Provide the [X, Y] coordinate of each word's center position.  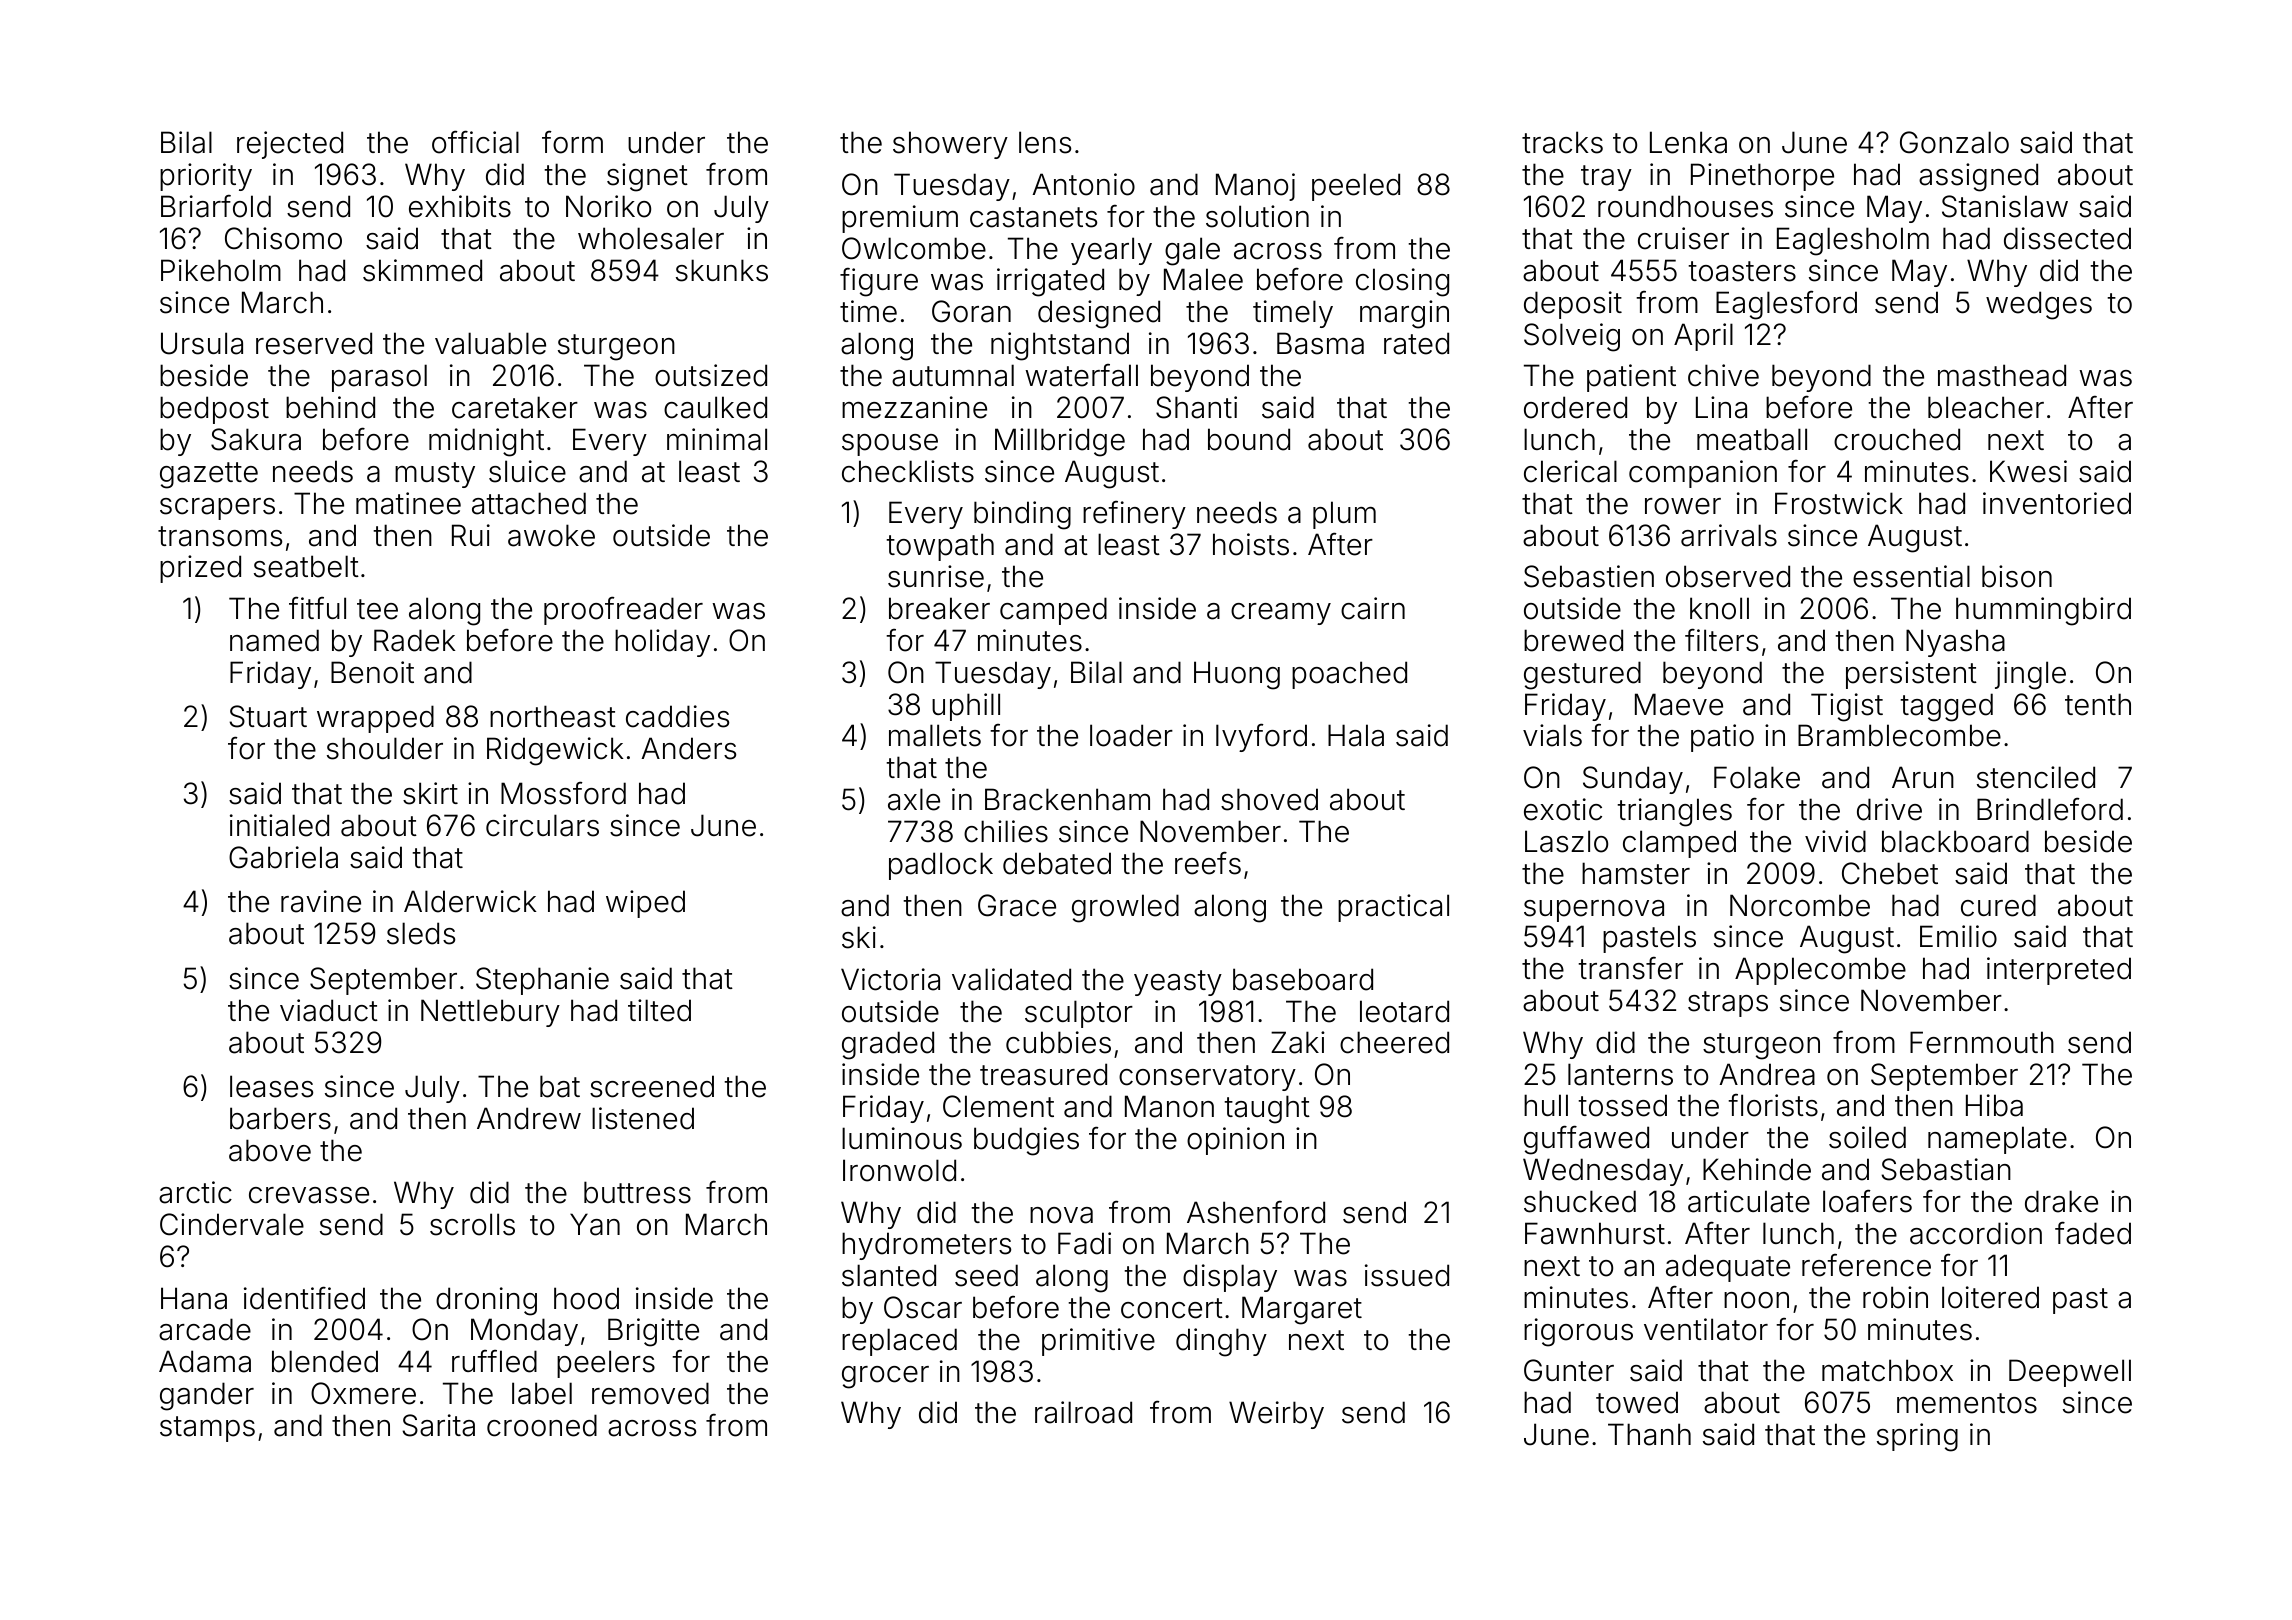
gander [207, 1396]
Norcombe [1800, 905]
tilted [659, 1010]
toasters [1742, 271]
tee [377, 609]
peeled [1356, 187]
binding [1022, 515]
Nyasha [1955, 643]
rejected [290, 145]
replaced [899, 1342]
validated [1011, 979]
